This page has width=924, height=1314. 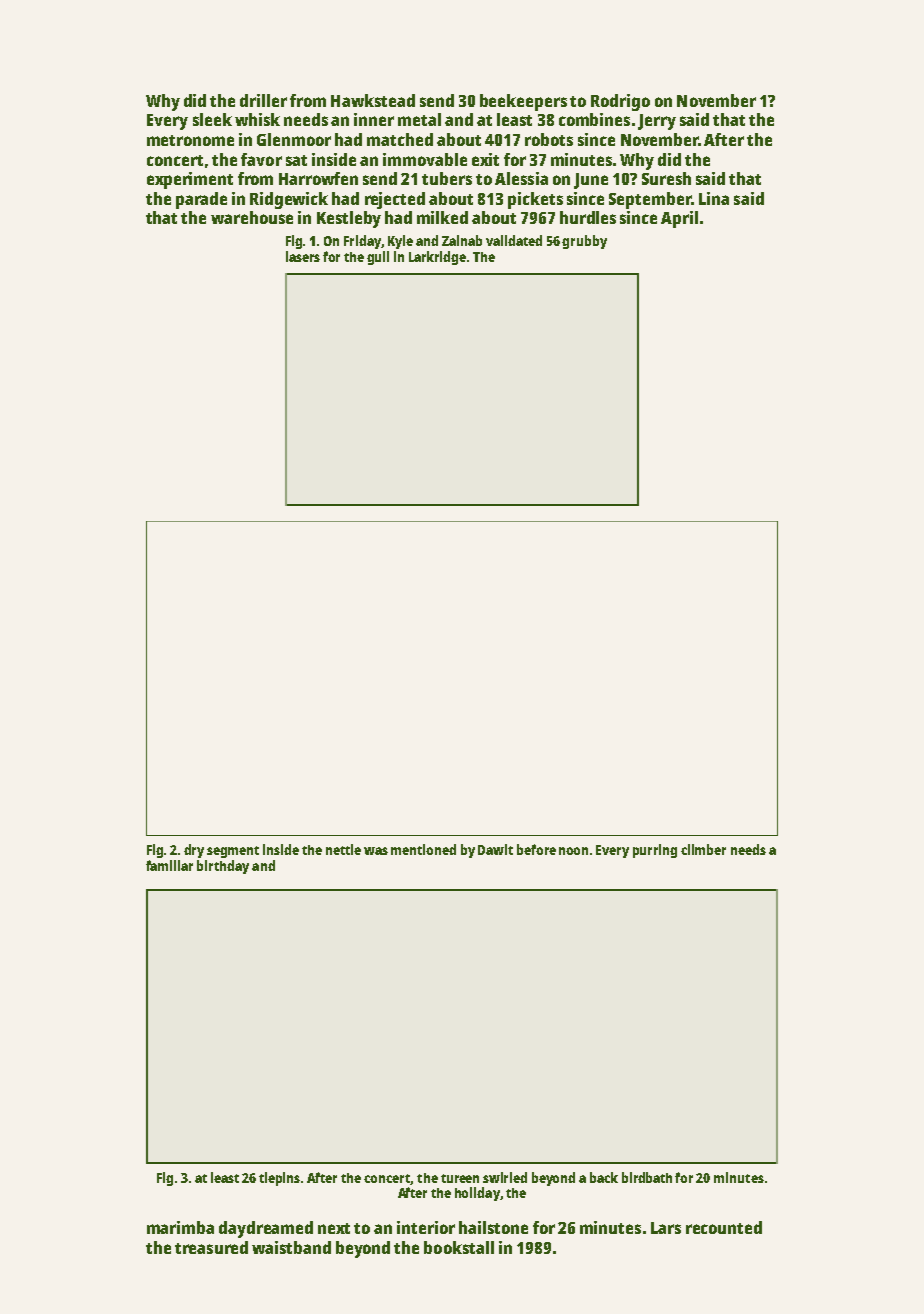 I want to click on Lina, so click(x=714, y=198).
